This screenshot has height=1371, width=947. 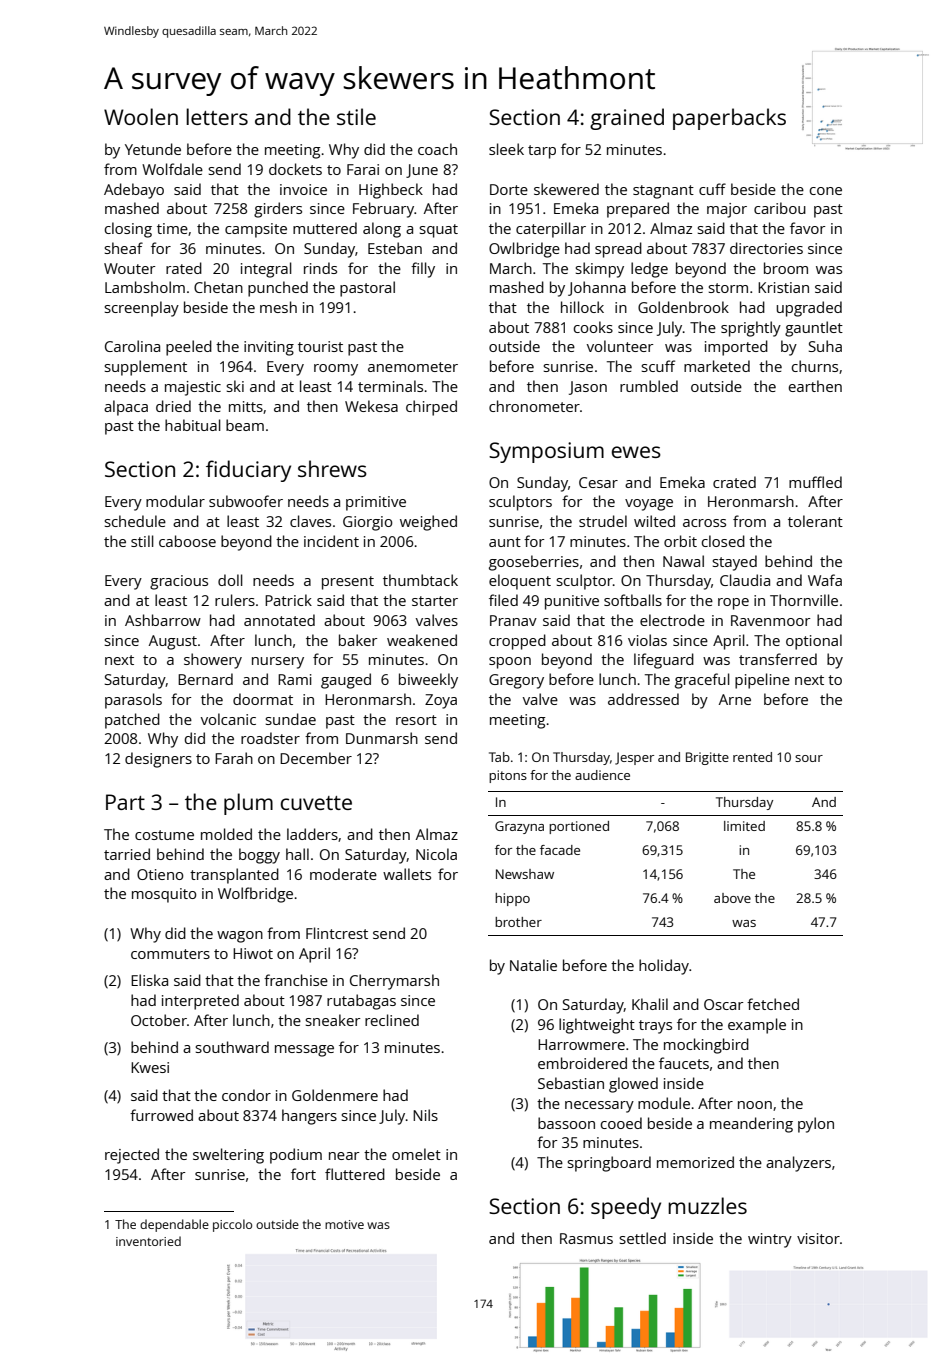 What do you see at coordinates (643, 1238) in the screenshot?
I see `settled` at bounding box center [643, 1238].
